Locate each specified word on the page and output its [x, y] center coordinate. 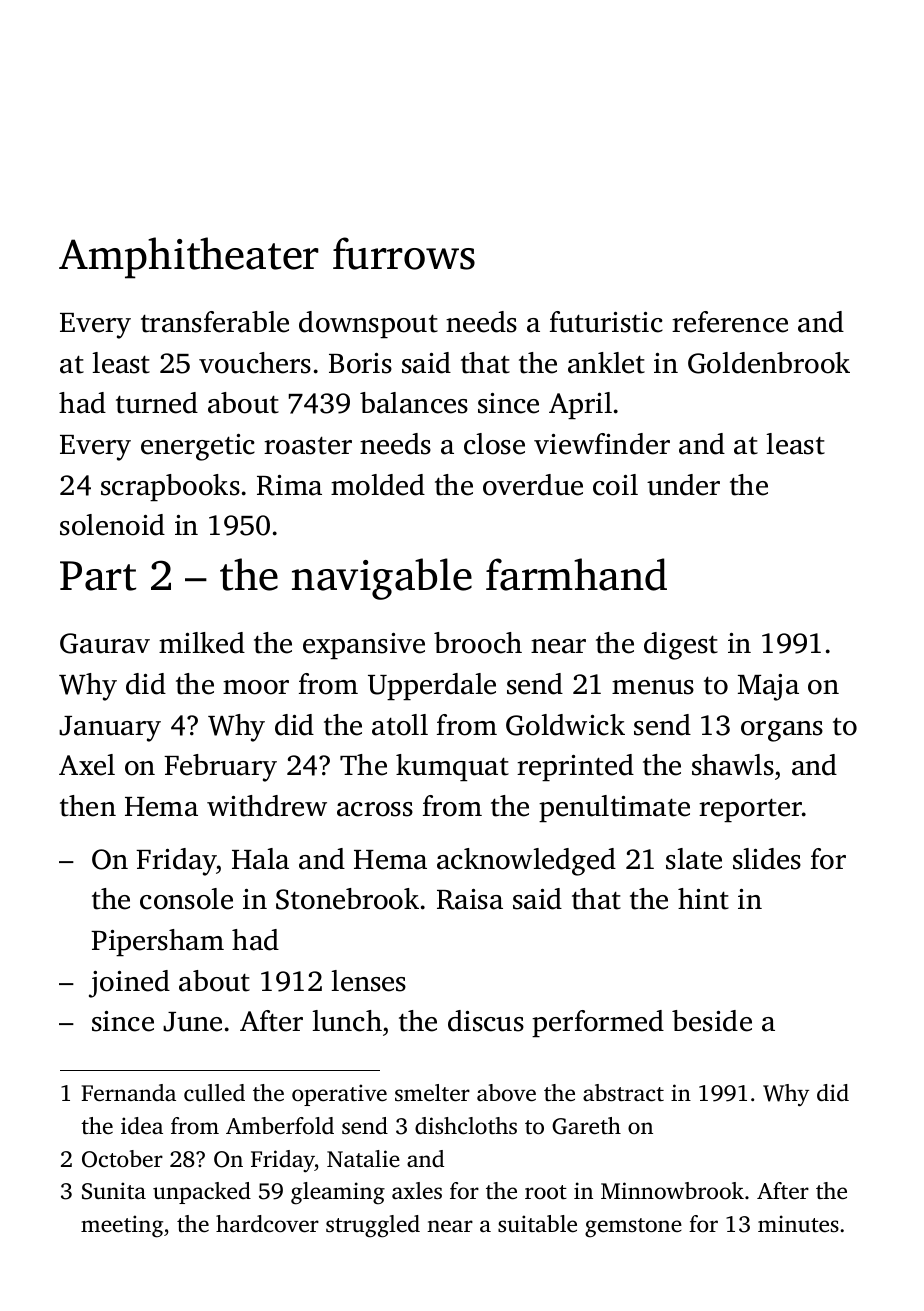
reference [730, 322]
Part [98, 576]
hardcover [267, 1224]
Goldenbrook [769, 363]
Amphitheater [189, 258]
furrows [404, 253]
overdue [533, 485]
